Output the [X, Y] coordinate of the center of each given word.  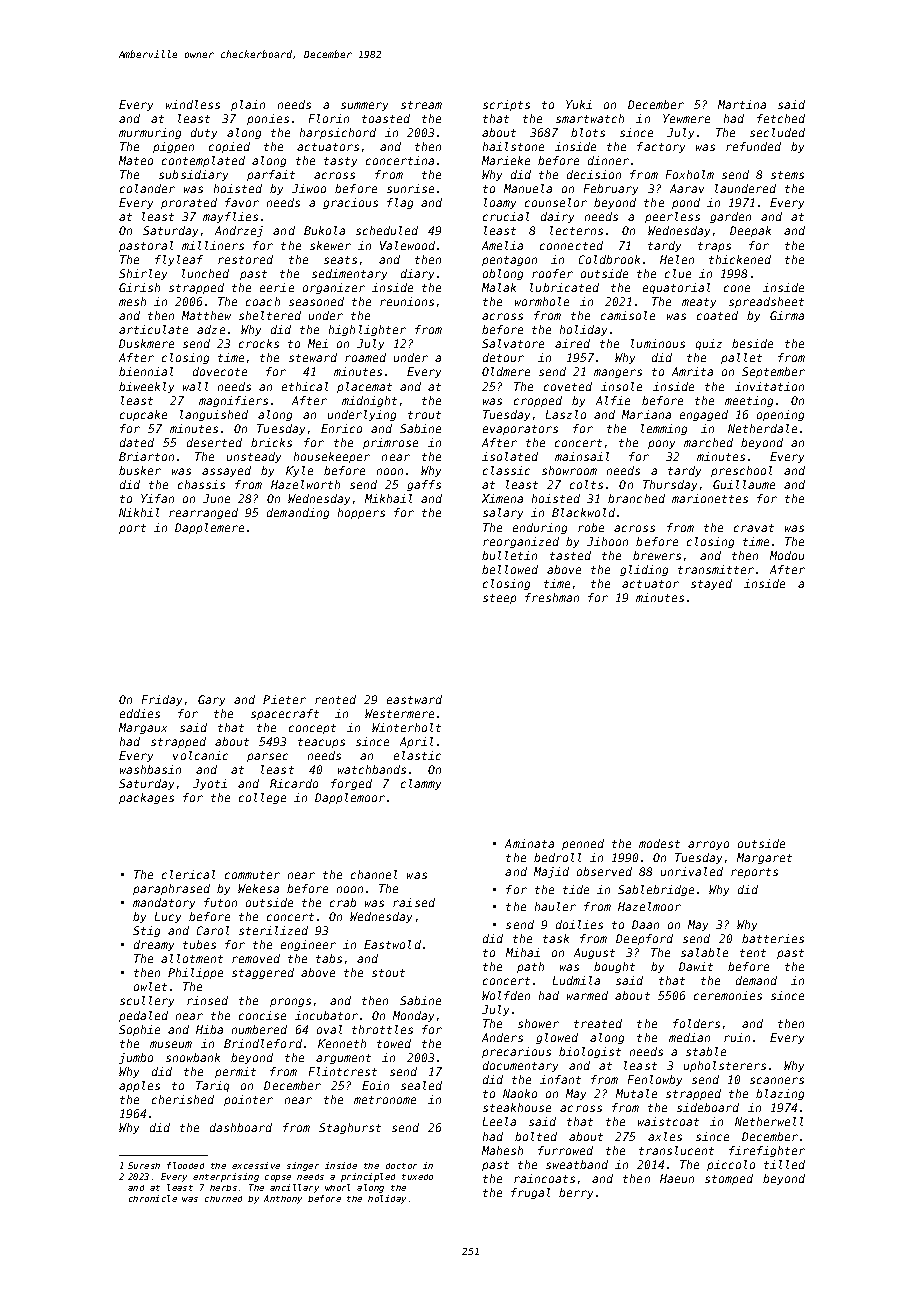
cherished [183, 1099]
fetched [781, 118]
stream [421, 105]
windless [193, 104]
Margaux [143, 728]
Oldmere [506, 371]
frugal [530, 1193]
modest [659, 843]
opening [780, 415]
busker [140, 470]
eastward [414, 699]
